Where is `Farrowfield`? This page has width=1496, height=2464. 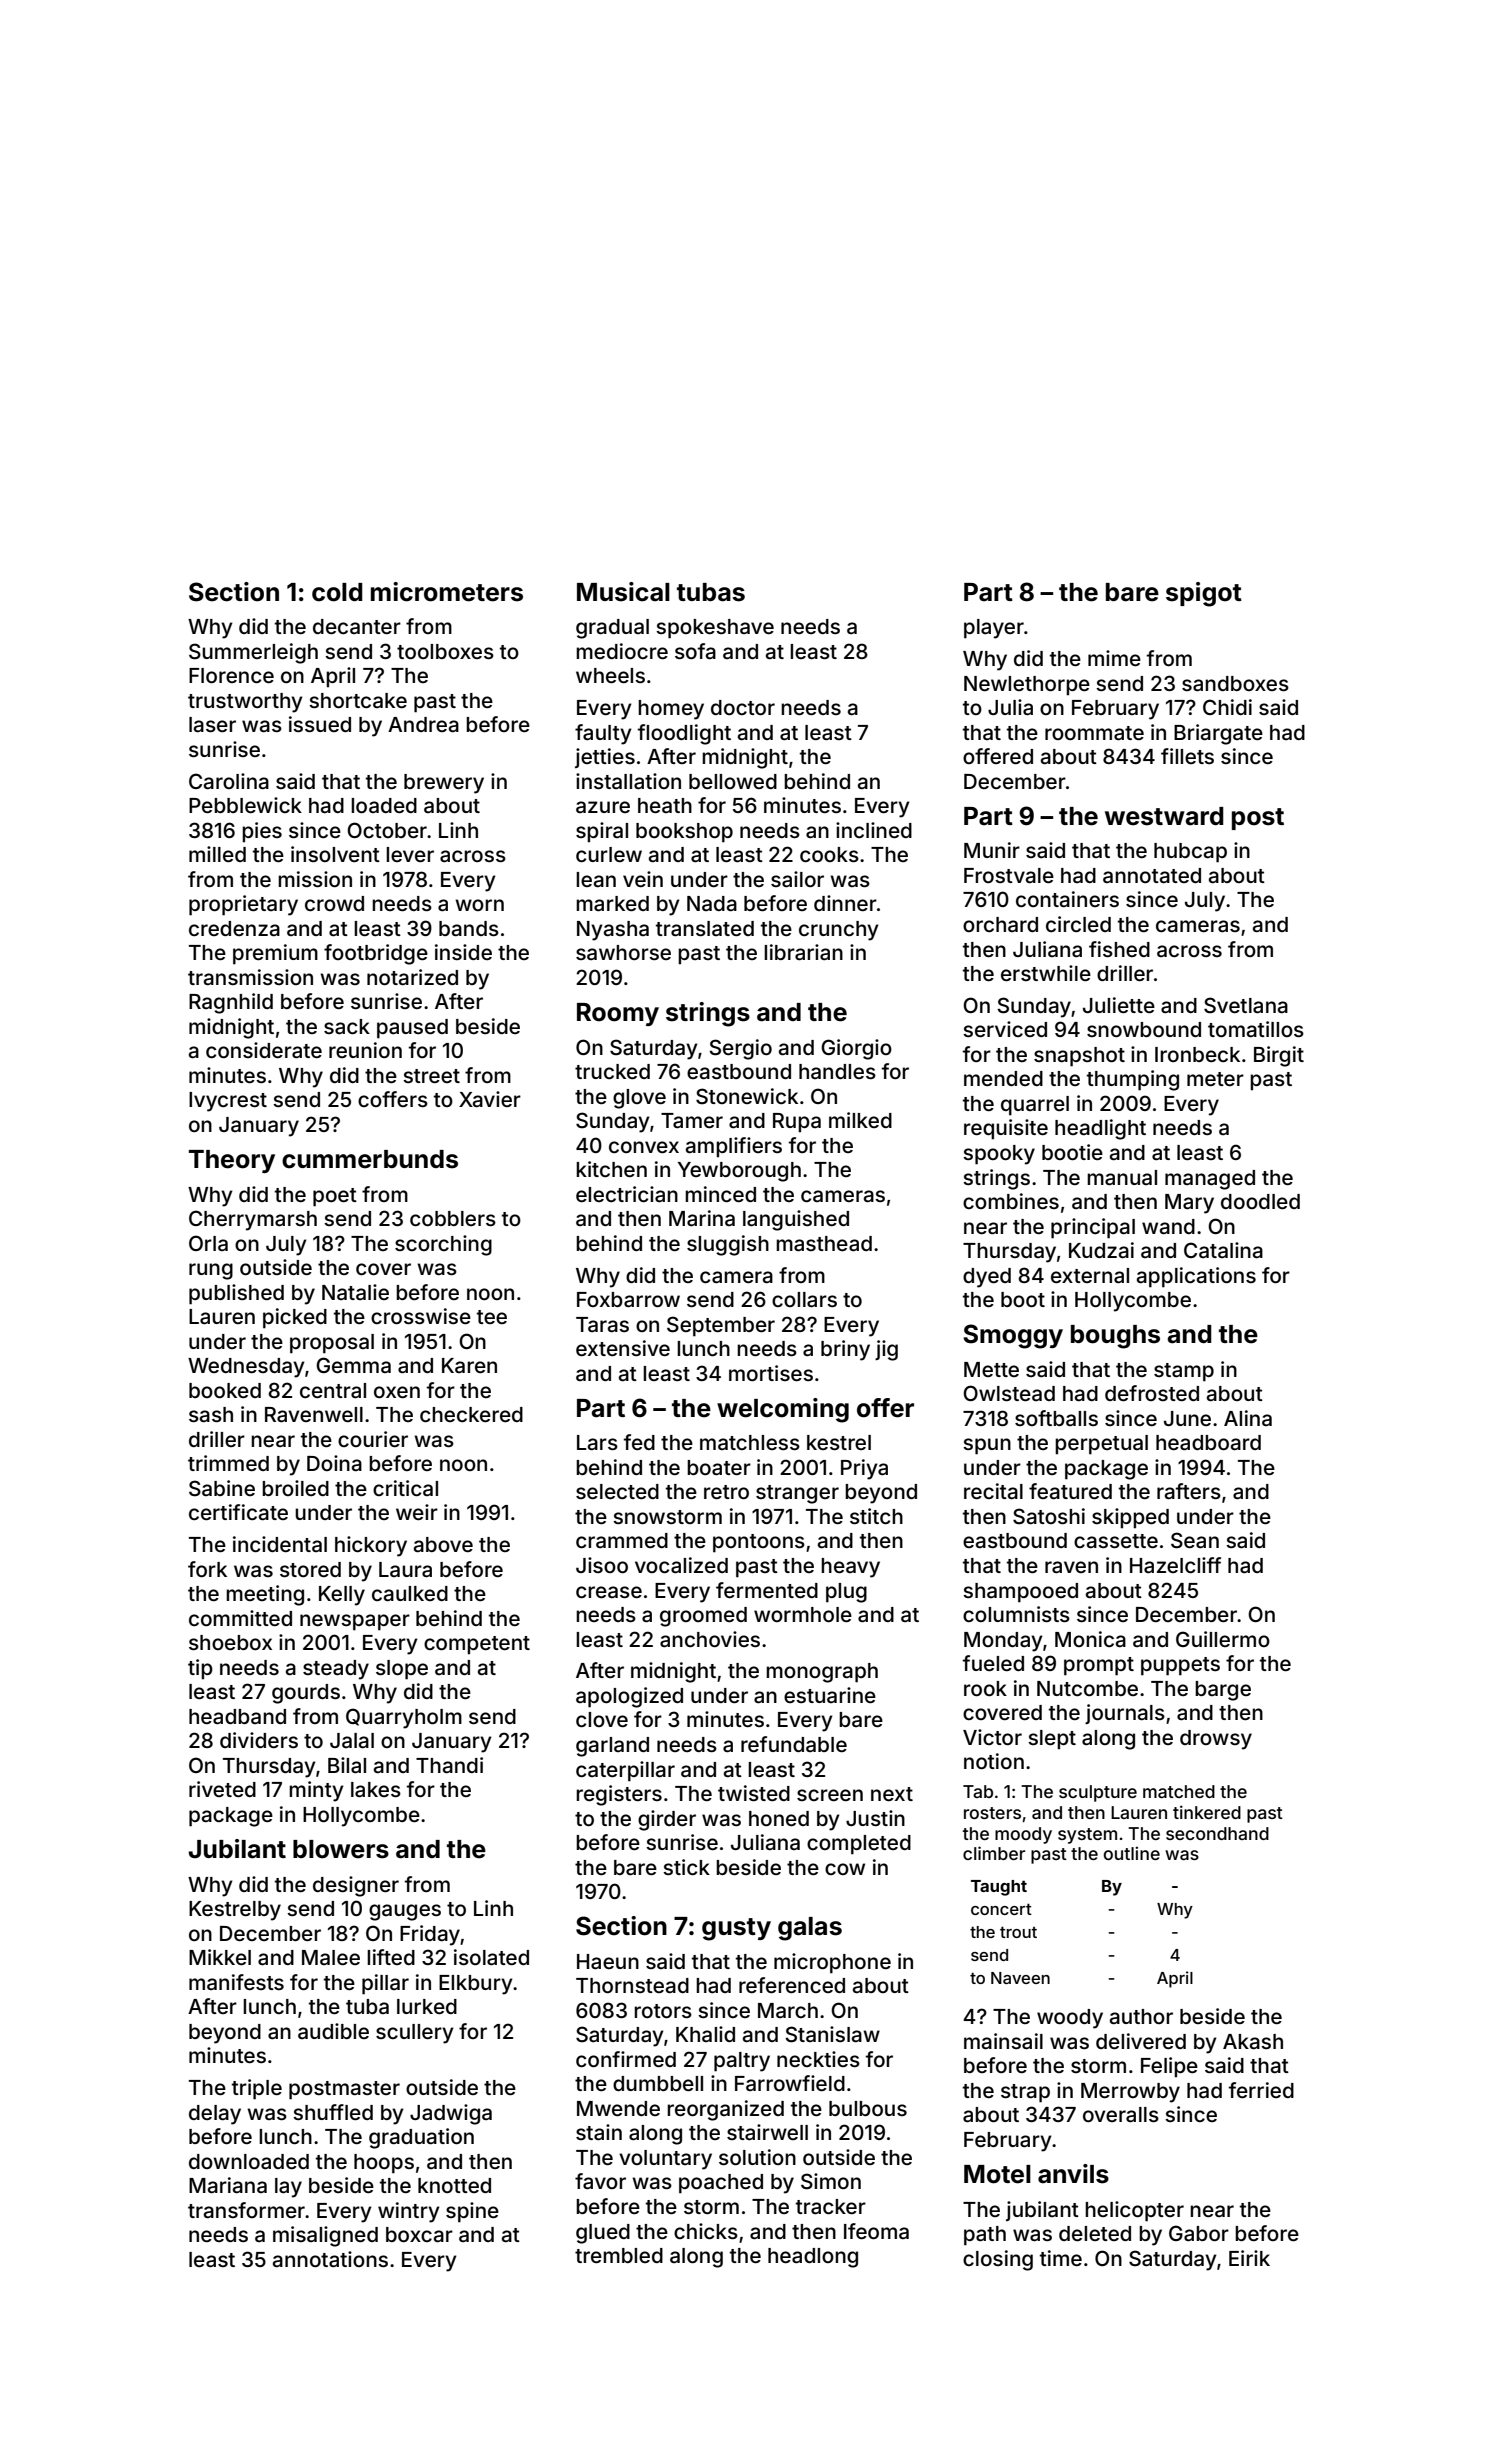 Farrowfield is located at coordinates (790, 2083).
